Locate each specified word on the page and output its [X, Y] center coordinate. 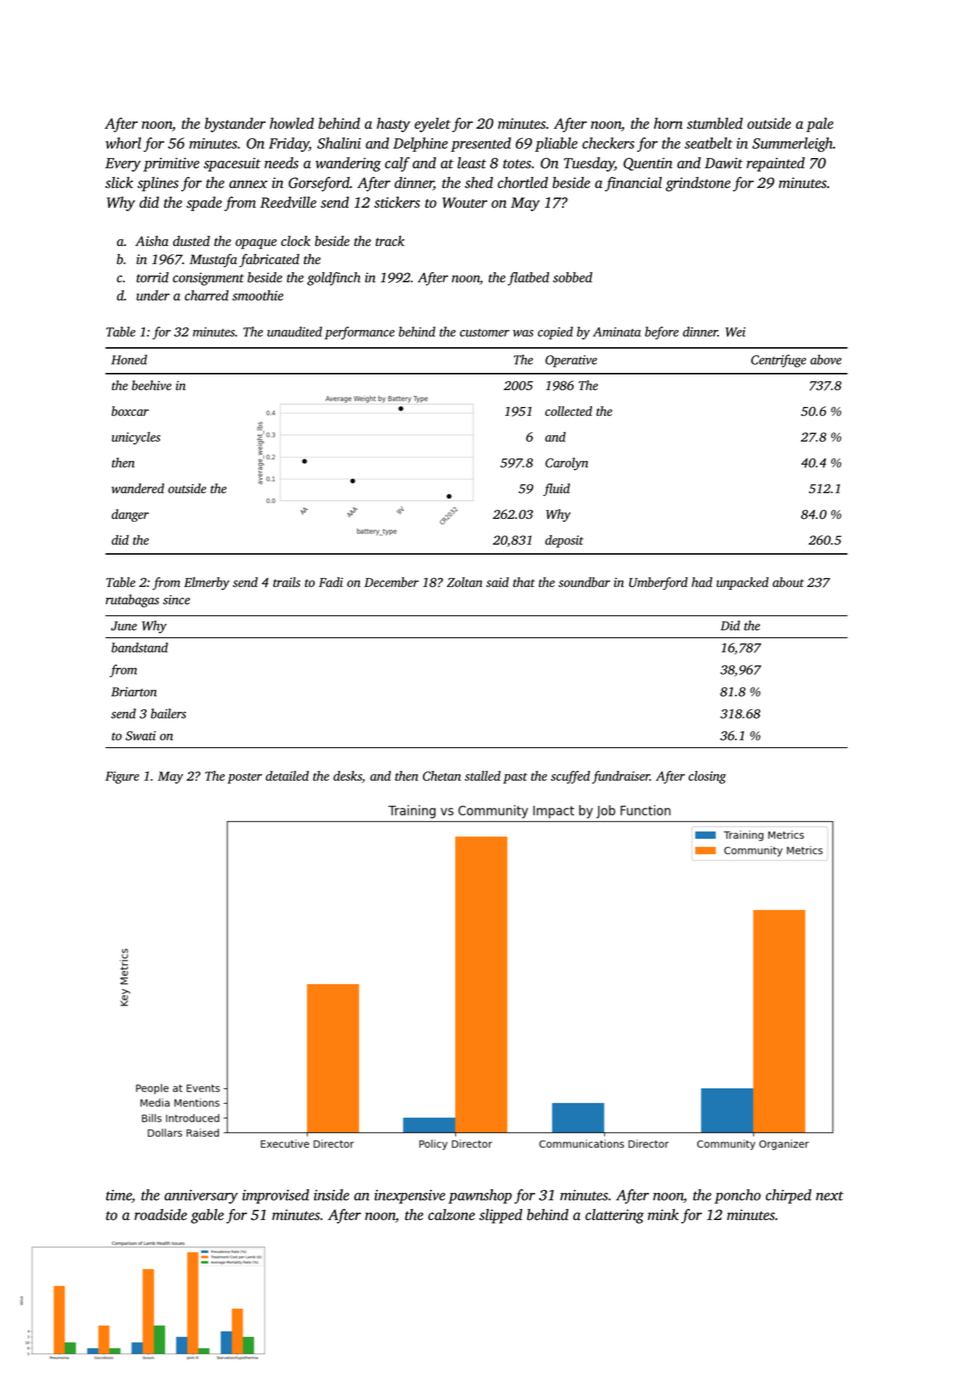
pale [819, 124]
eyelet [432, 124]
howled [292, 123]
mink [663, 1214]
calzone [451, 1215]
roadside [160, 1215]
